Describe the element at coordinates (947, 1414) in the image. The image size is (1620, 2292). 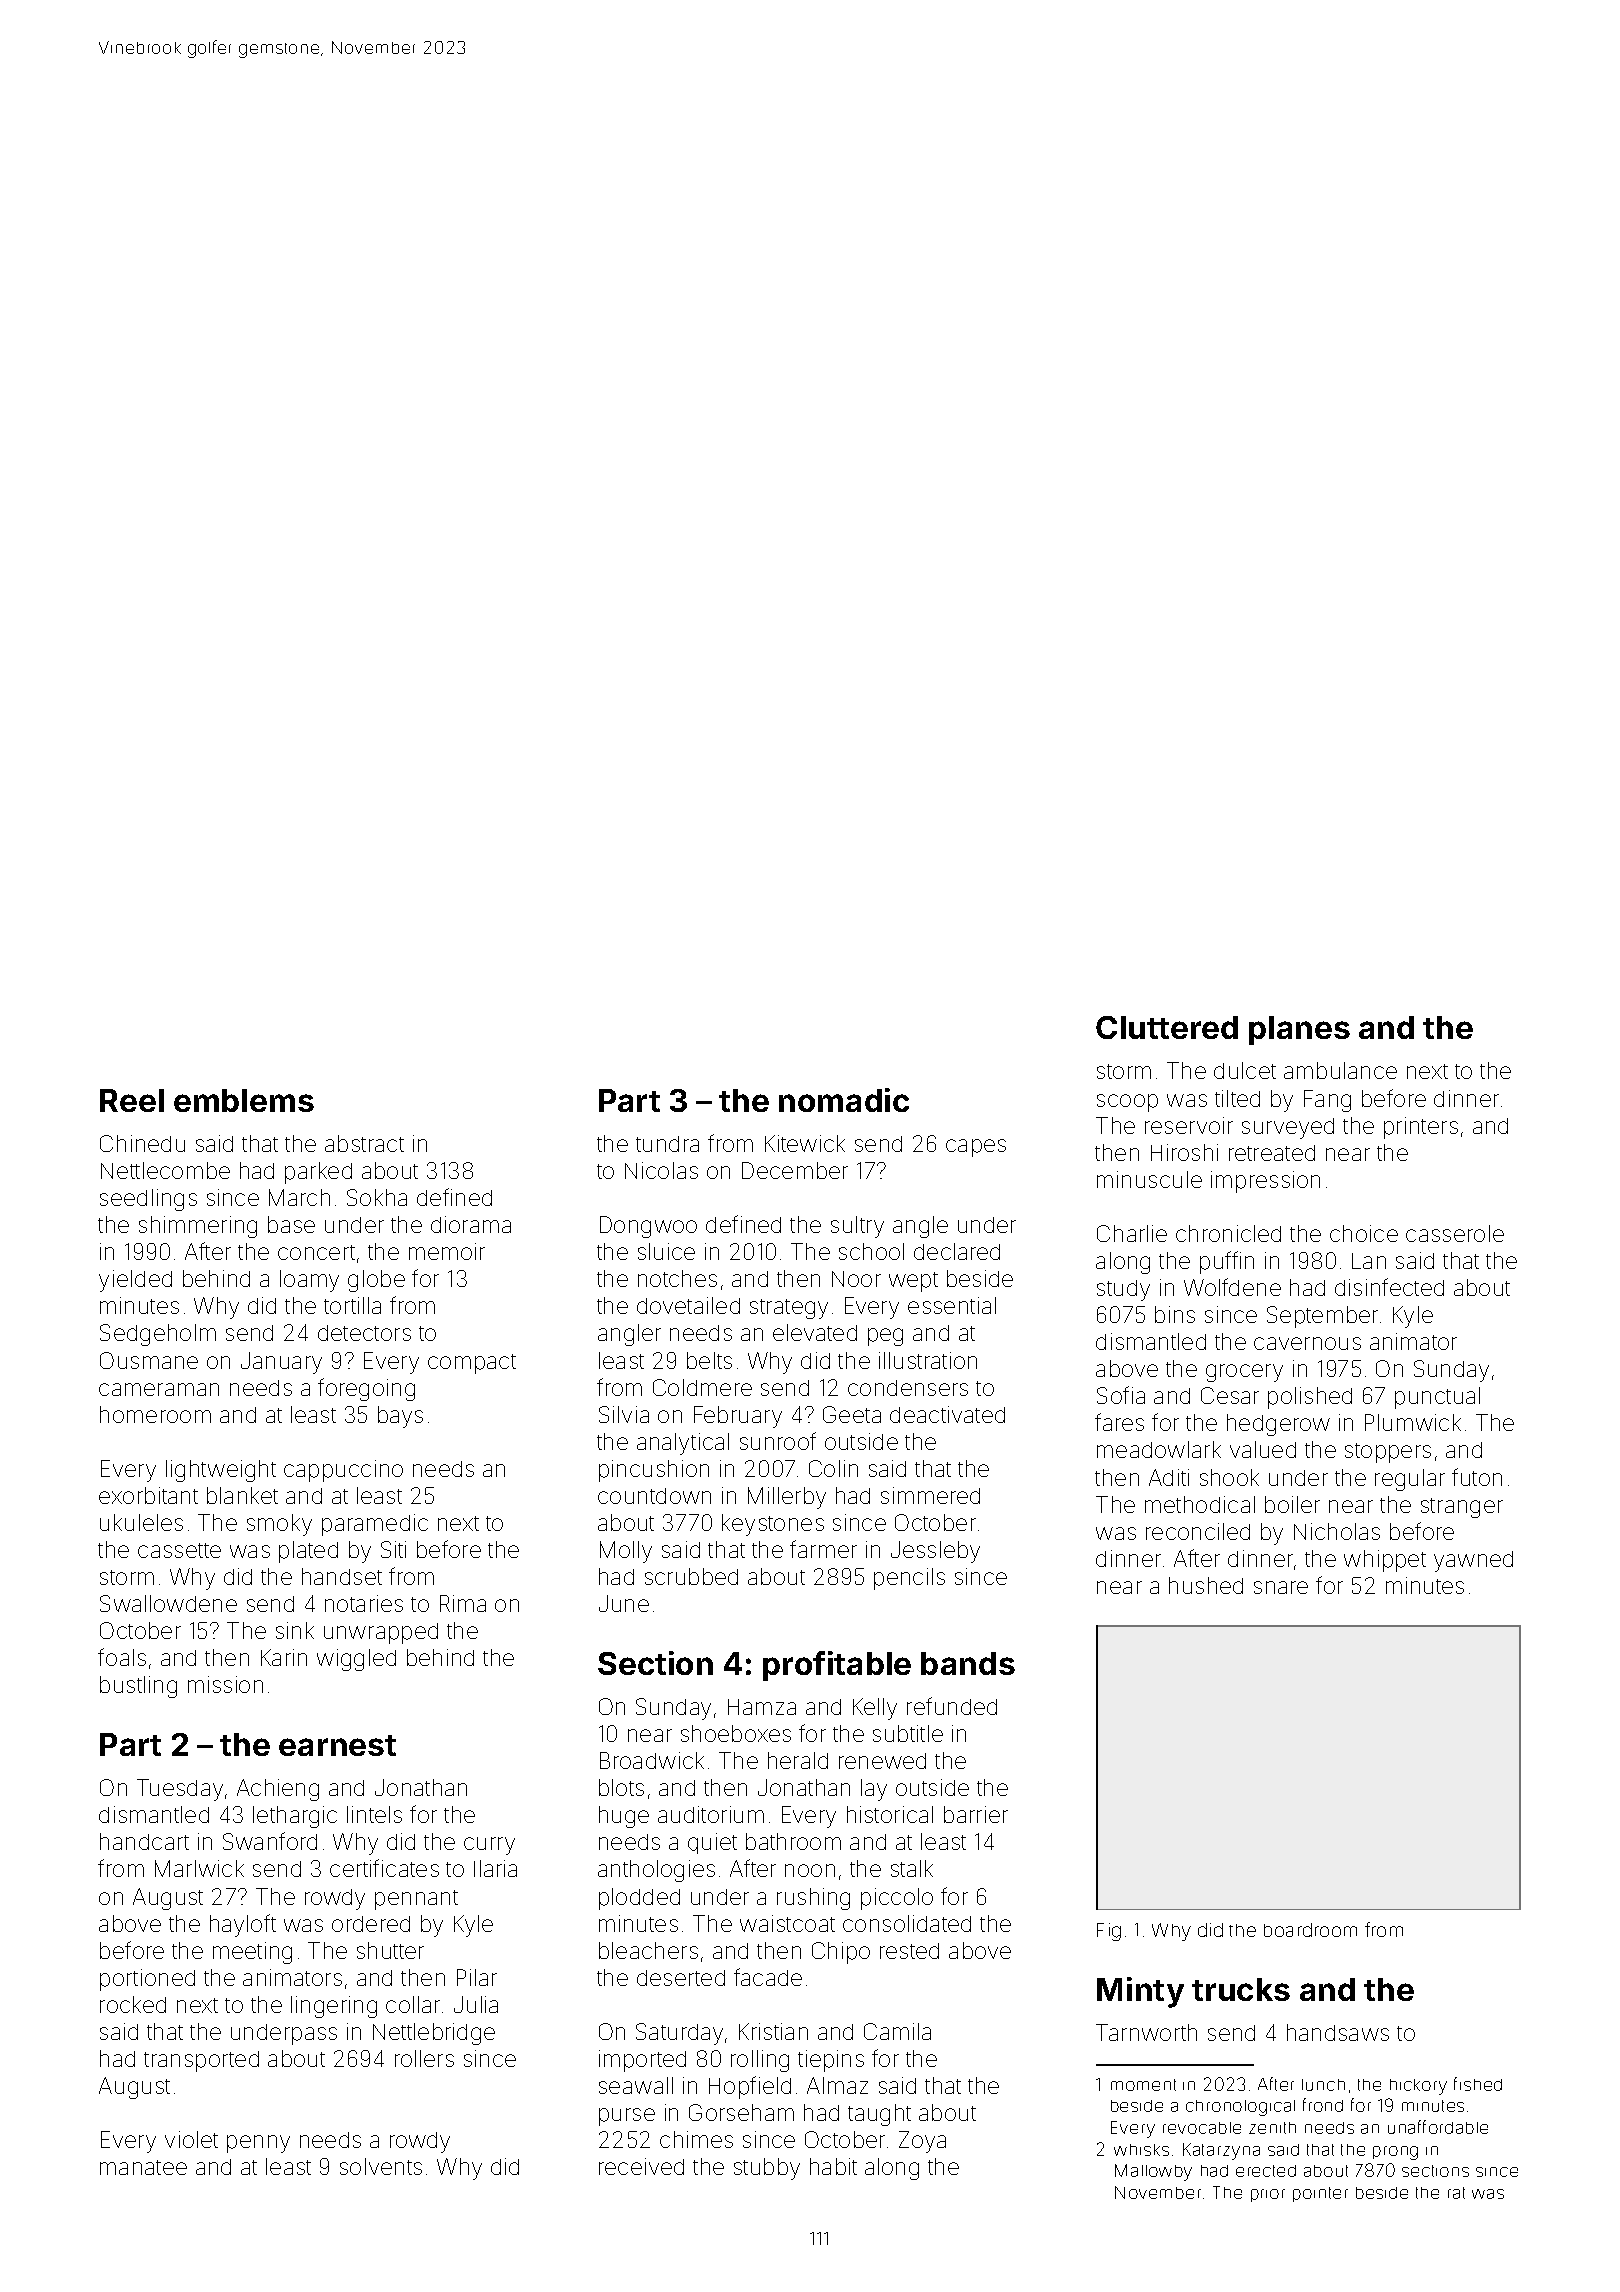
I see `deactivated` at that location.
